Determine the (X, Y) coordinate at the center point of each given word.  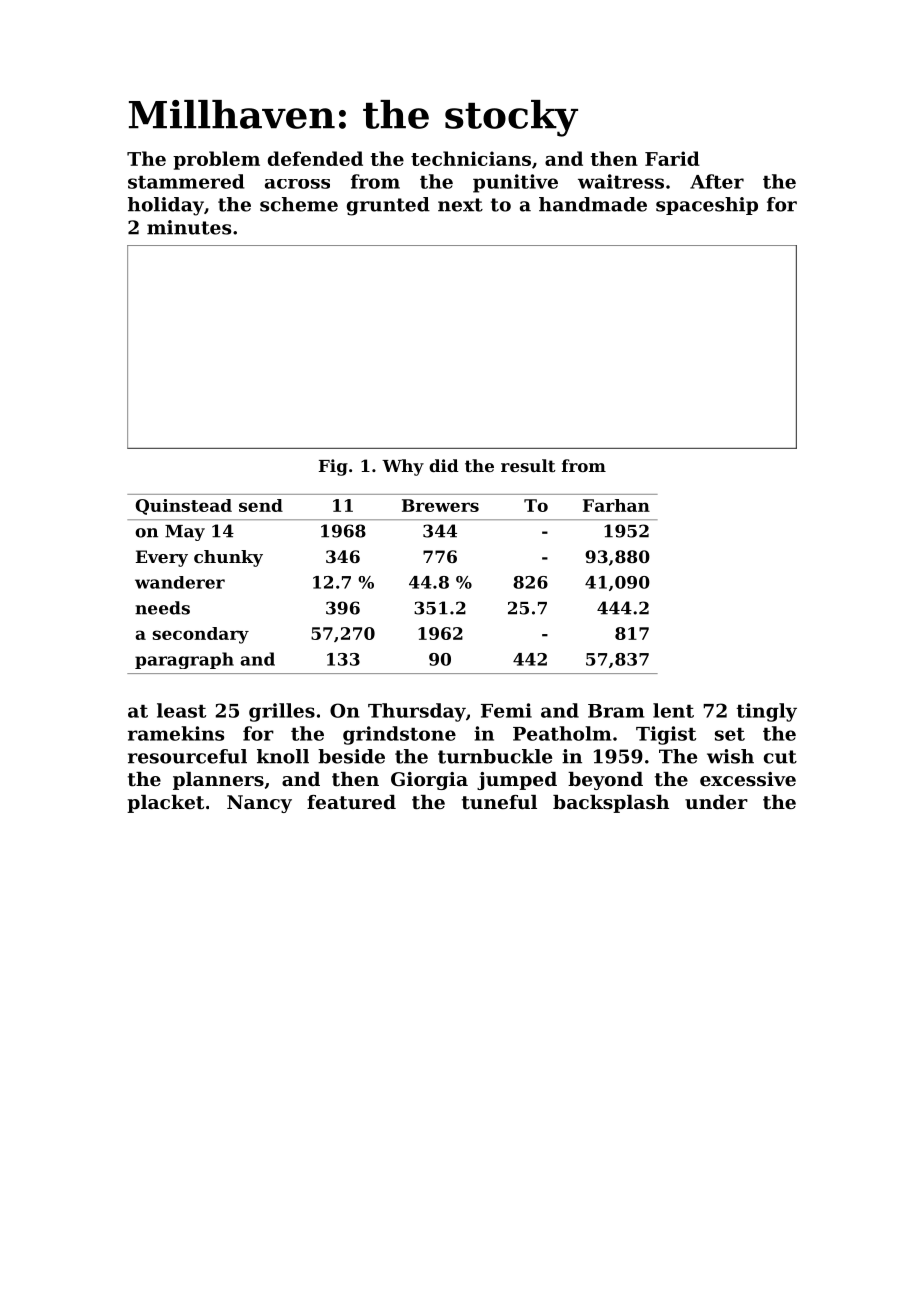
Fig (333, 467)
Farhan (616, 505)
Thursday (417, 712)
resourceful (187, 756)
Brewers (440, 505)
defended (315, 158)
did (444, 465)
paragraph (184, 660)
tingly (766, 712)
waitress (621, 181)
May (185, 533)
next (460, 205)
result (528, 465)
